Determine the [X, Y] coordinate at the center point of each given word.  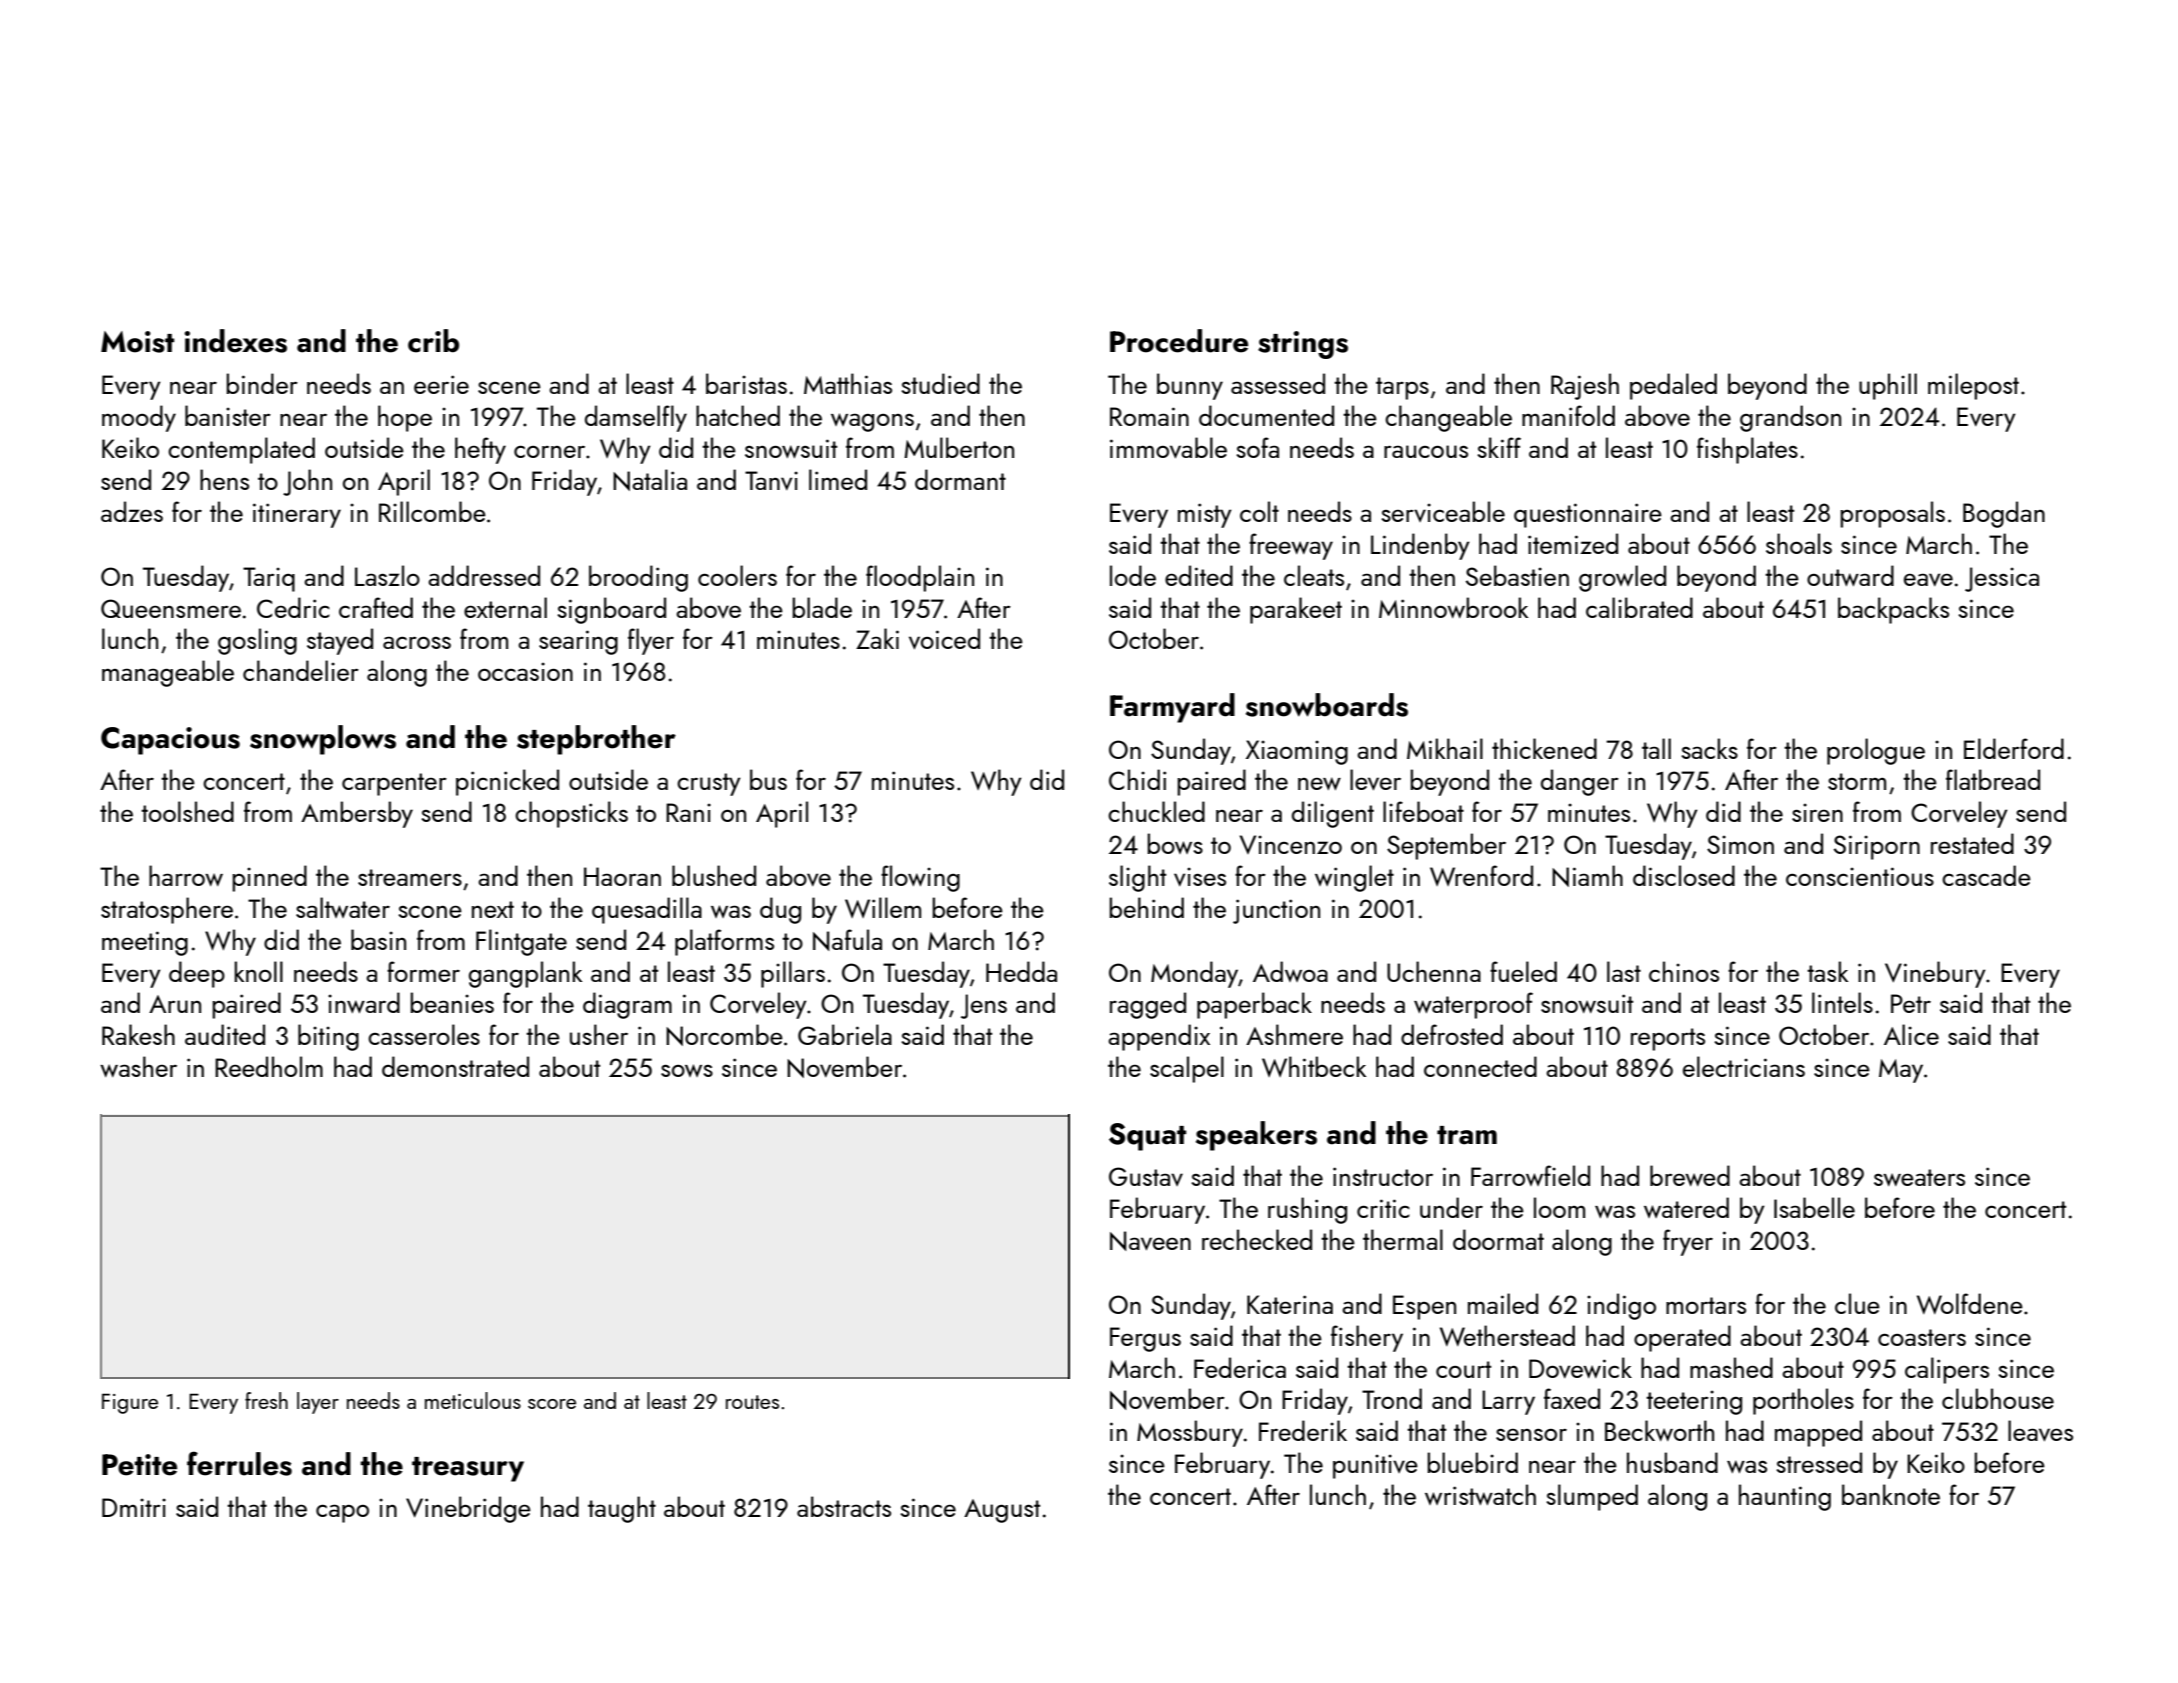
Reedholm [269, 1066]
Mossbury [1190, 1433]
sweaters [1919, 1177]
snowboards [1327, 705]
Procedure [1179, 341]
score [552, 1404]
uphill [1888, 386]
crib [433, 341]
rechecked [1257, 1239]
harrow [186, 875]
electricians [1744, 1066]
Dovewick [1580, 1367]
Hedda [1021, 971]
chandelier [301, 670]
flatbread [1993, 779]
